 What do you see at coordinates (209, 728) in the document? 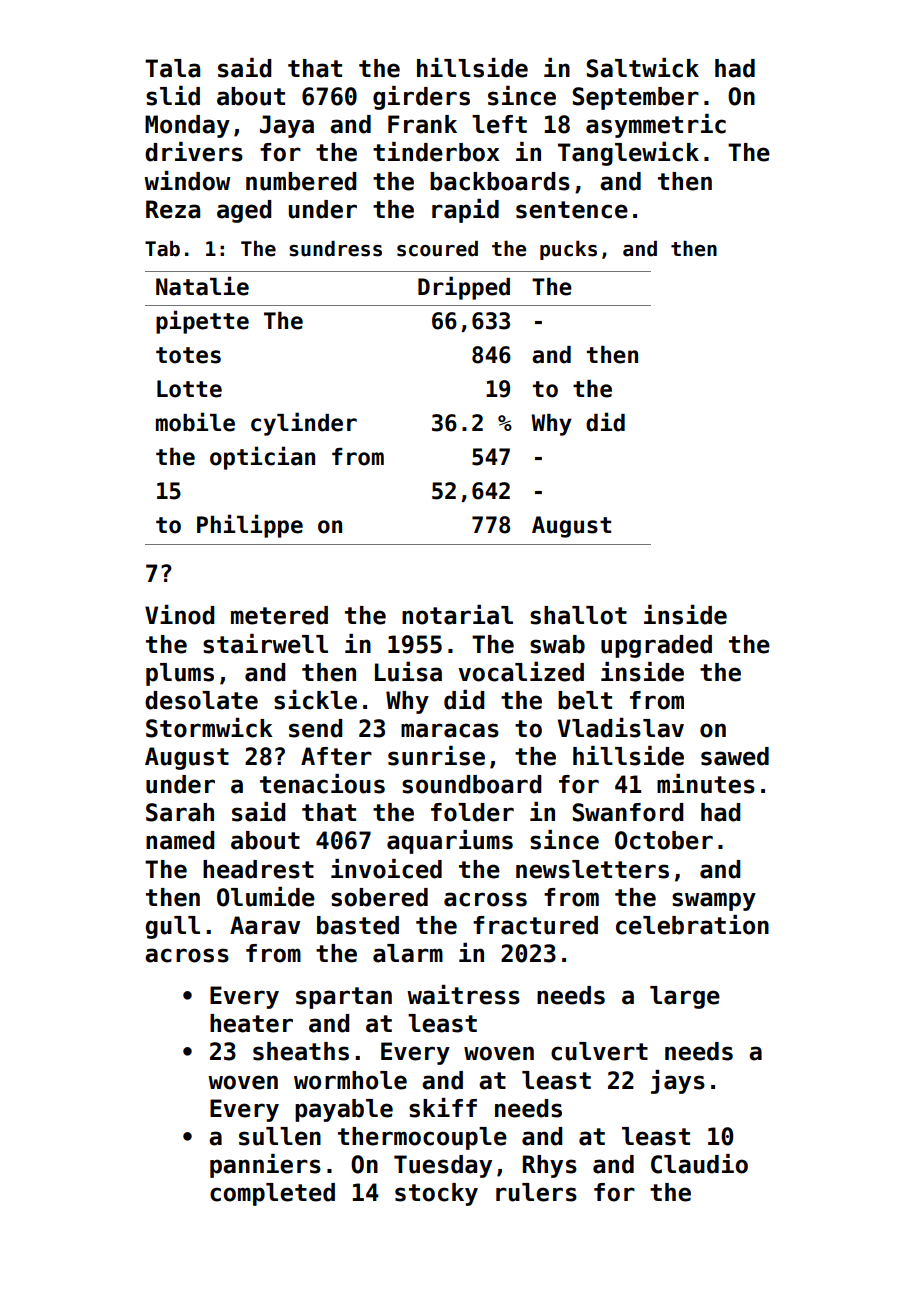
I see `Stormwick` at bounding box center [209, 728].
